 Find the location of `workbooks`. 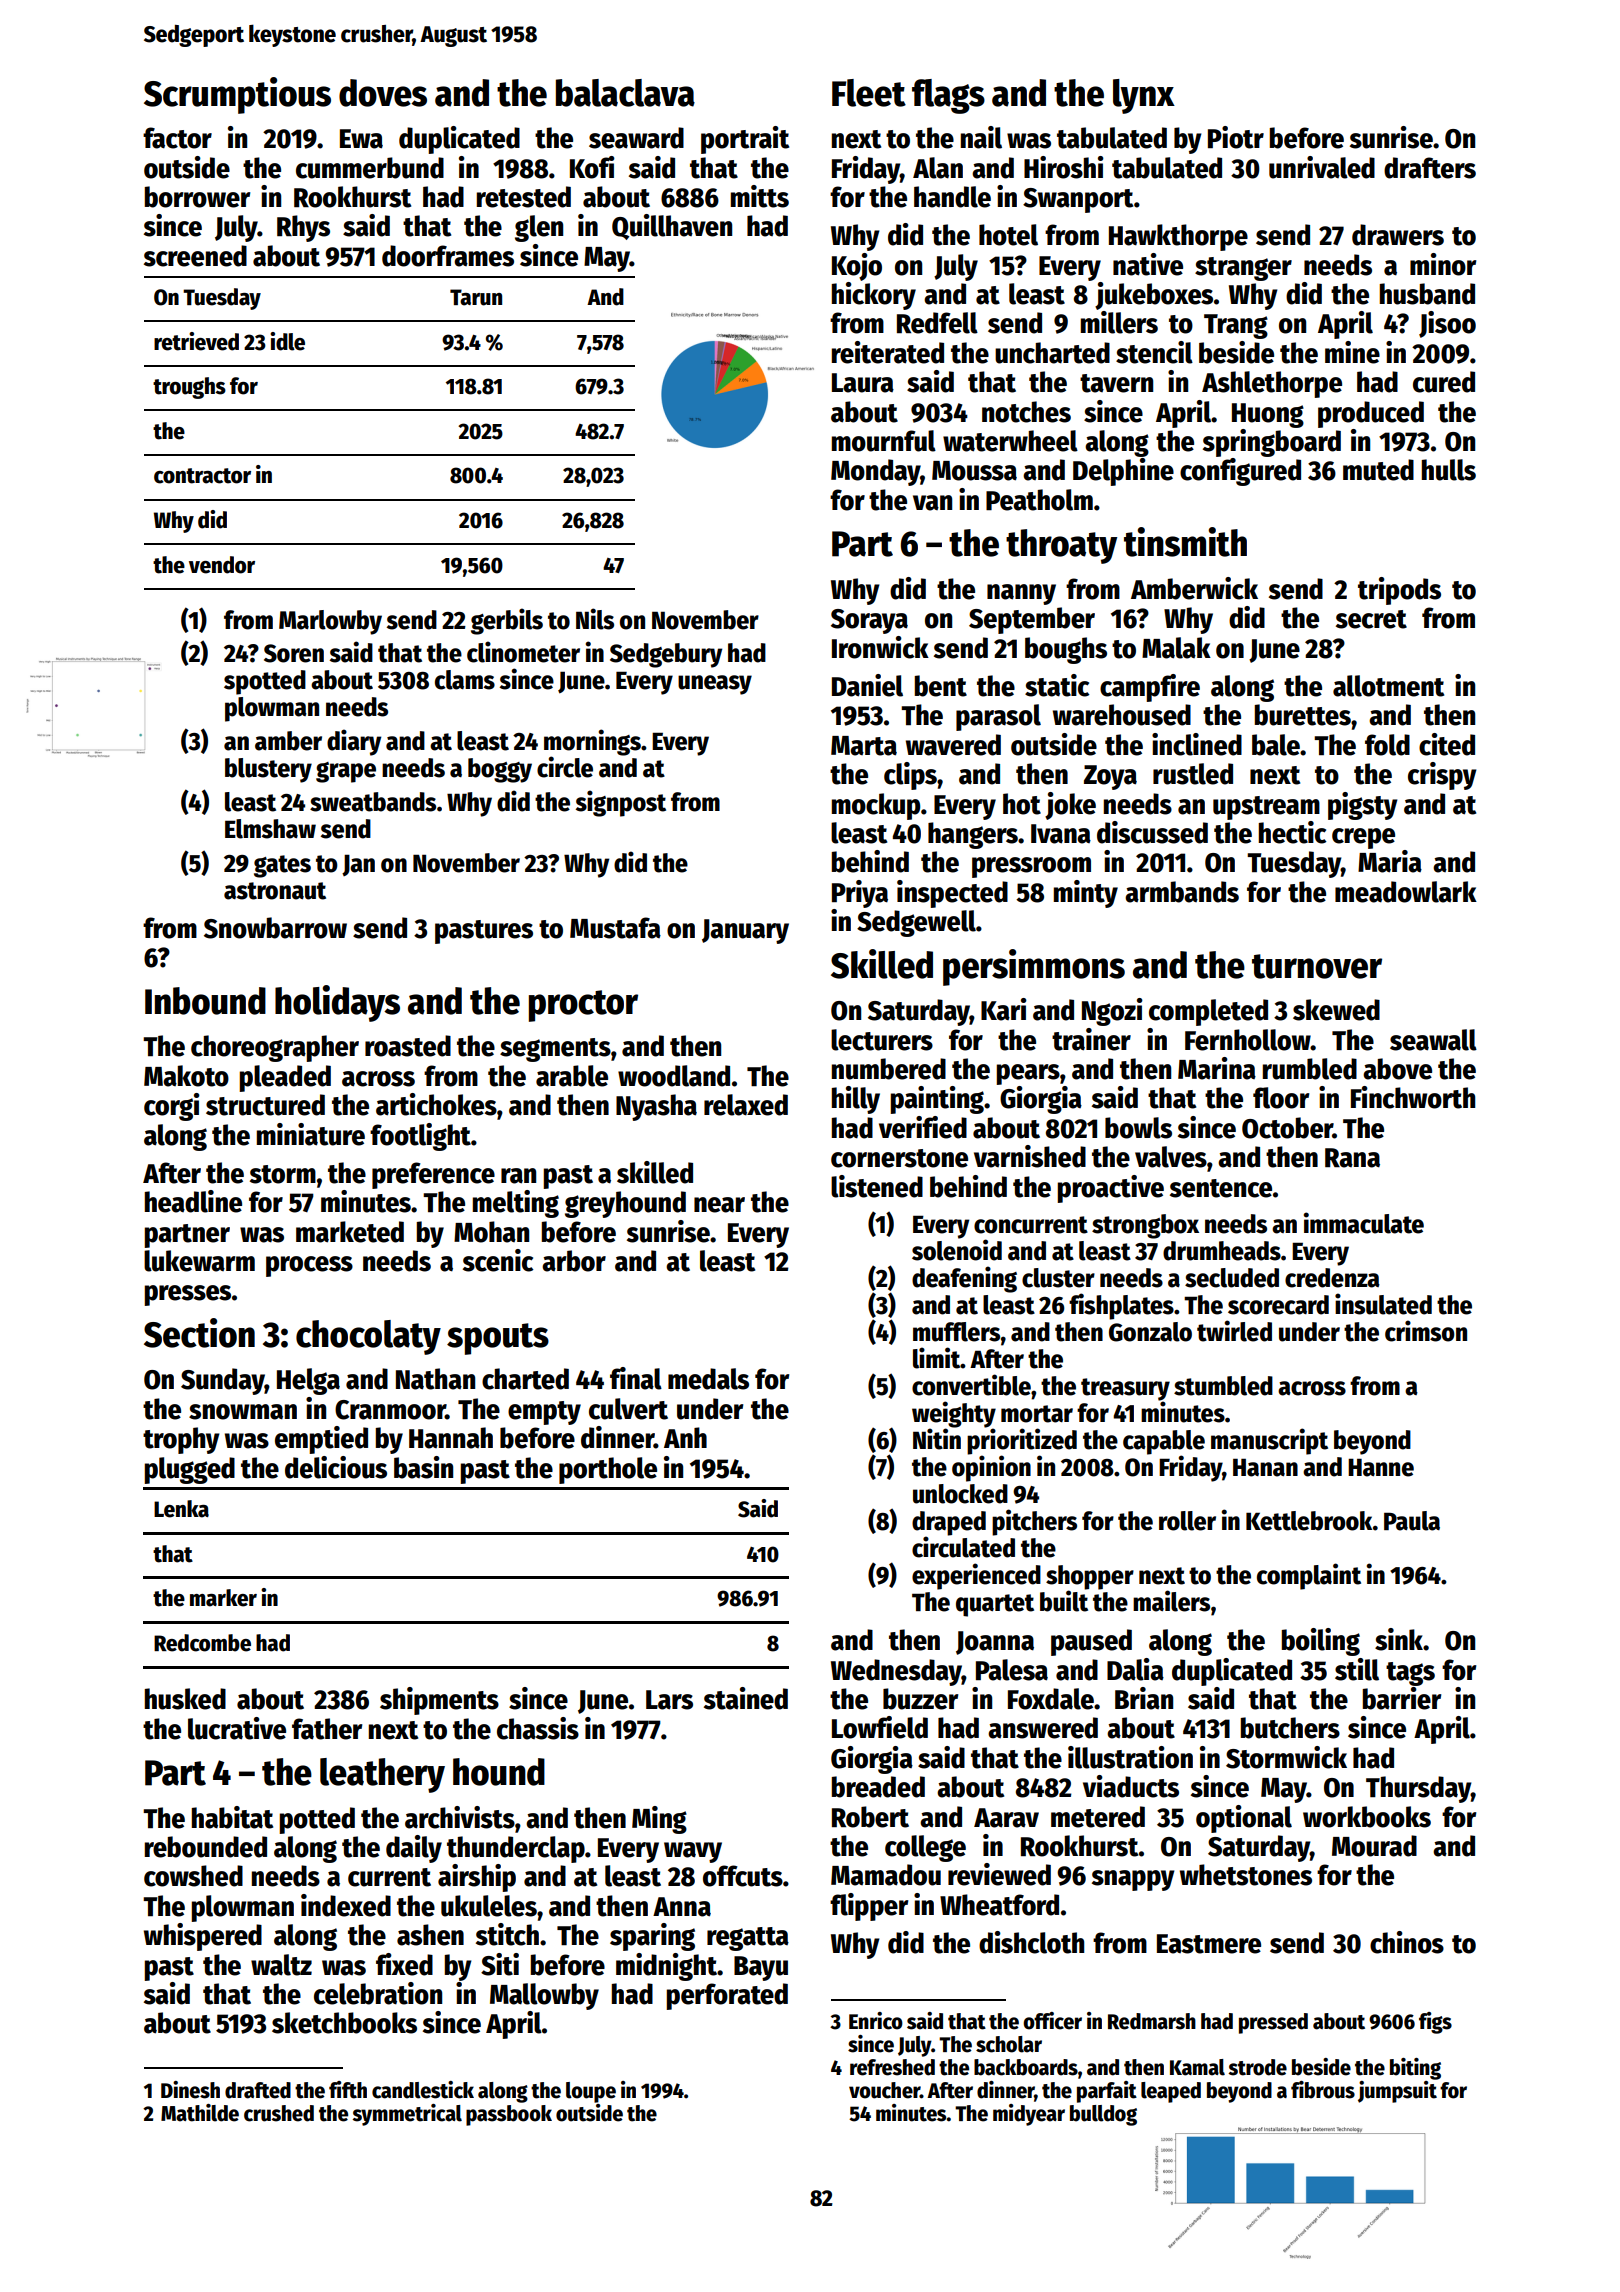

workbooks is located at coordinates (1367, 1817).
